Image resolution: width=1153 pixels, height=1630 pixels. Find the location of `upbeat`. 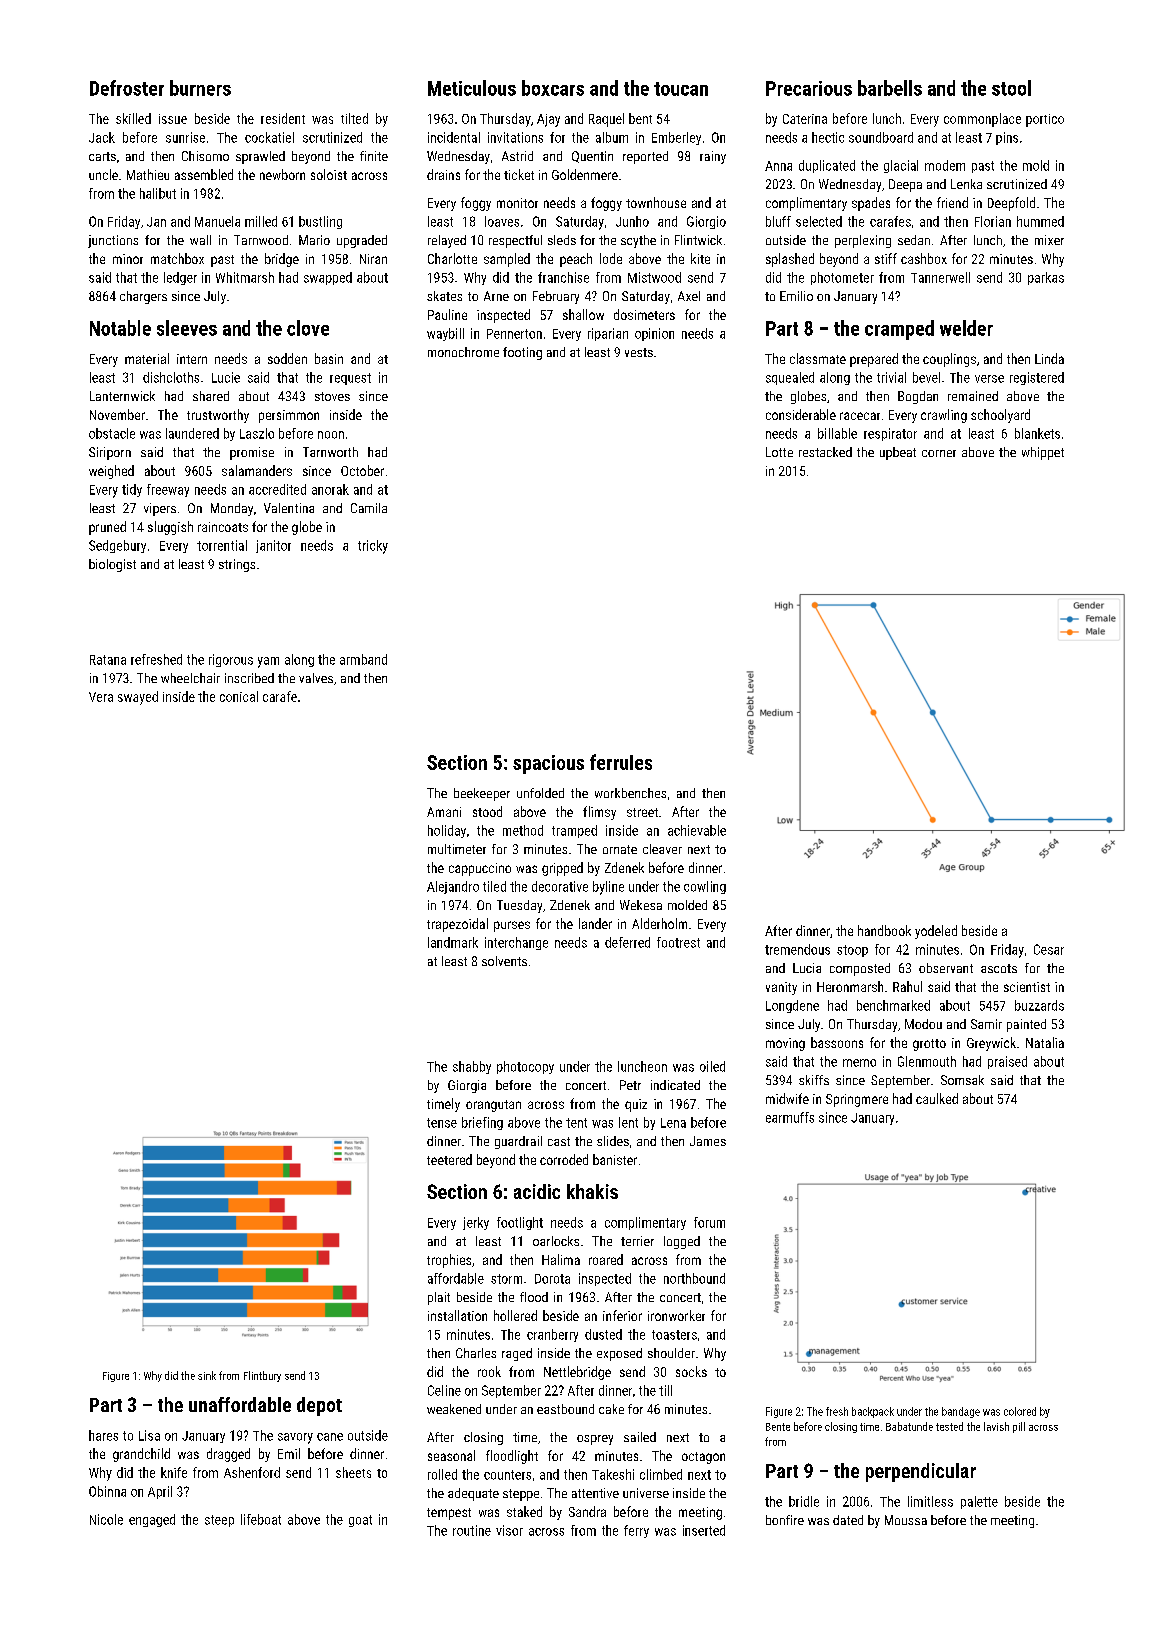

upbeat is located at coordinates (898, 453).
